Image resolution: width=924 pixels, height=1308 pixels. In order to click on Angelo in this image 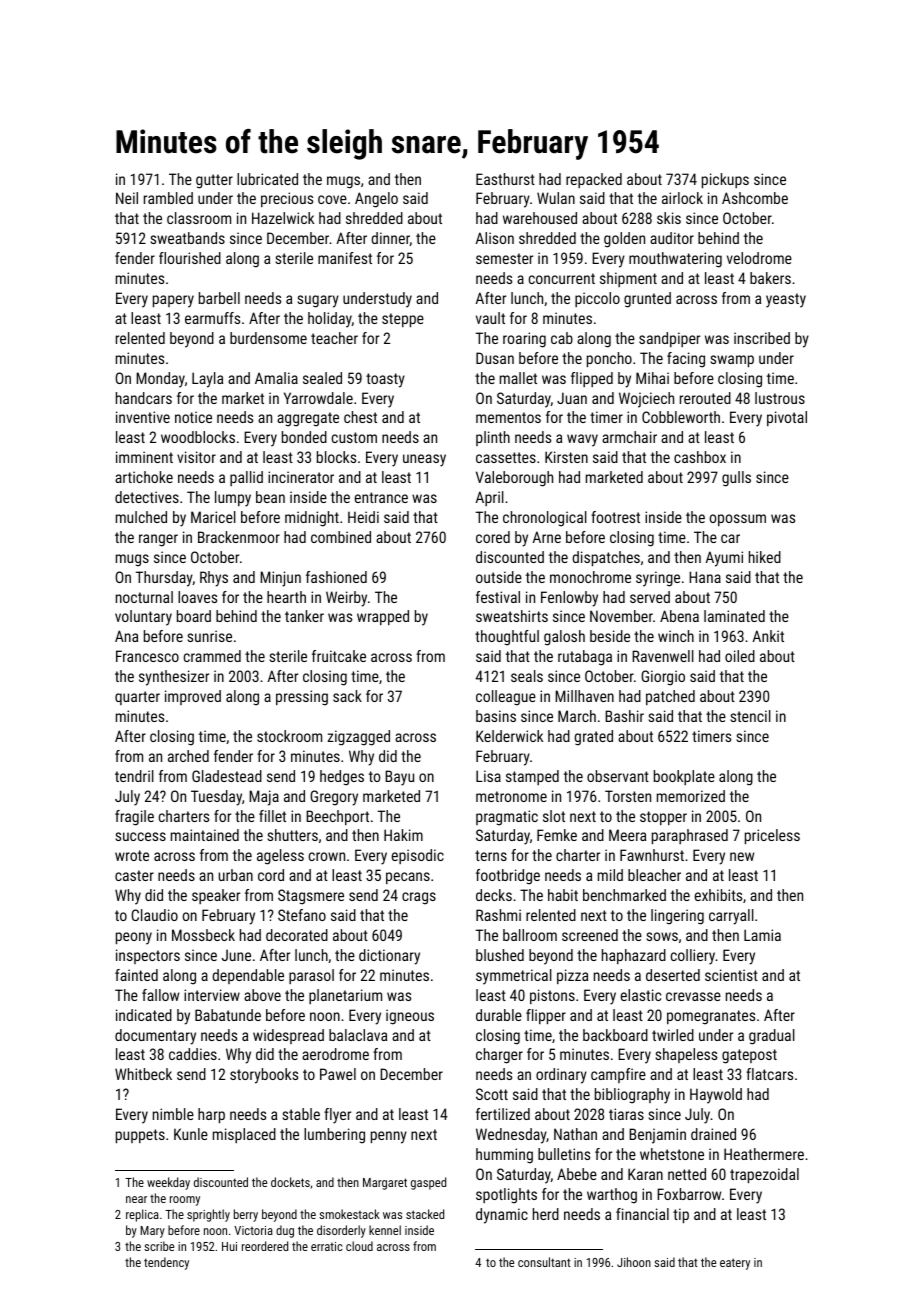, I will do `click(376, 200)`.
